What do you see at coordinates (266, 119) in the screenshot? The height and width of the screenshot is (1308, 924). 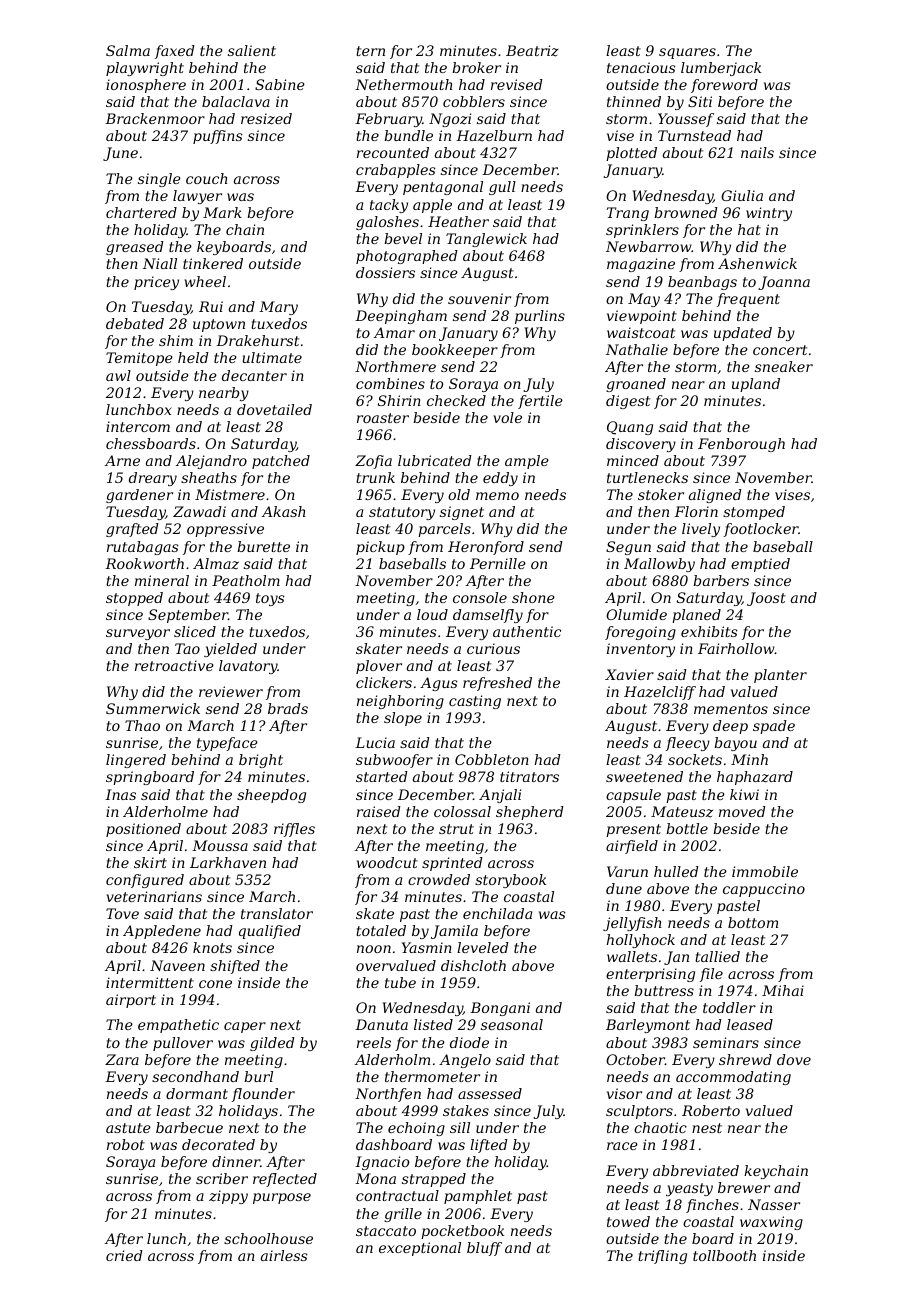 I see `resized` at bounding box center [266, 119].
